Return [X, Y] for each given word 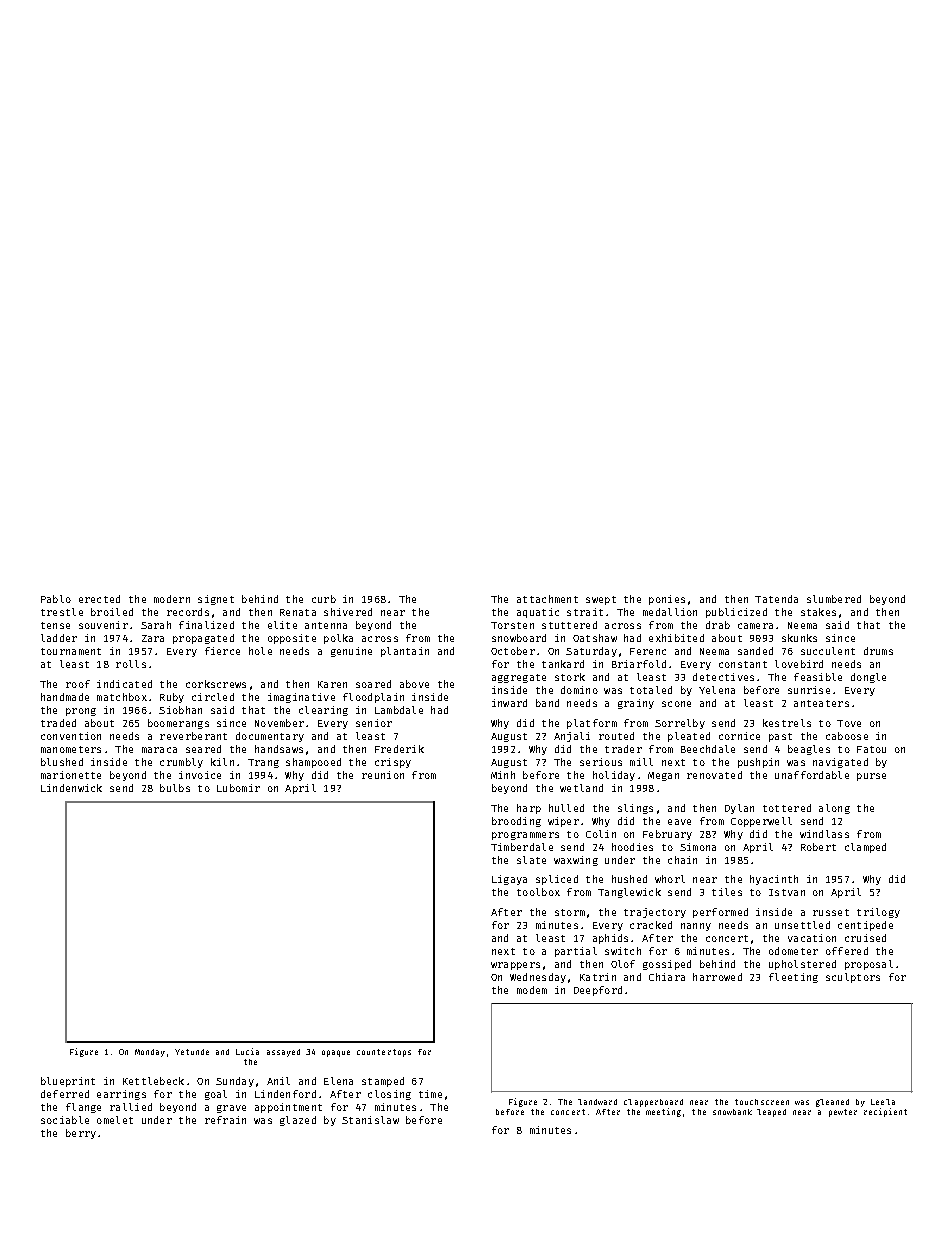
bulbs [175, 788]
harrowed [717, 977]
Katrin [598, 977]
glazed [298, 1121]
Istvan [787, 892]
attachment [547, 599]
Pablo [56, 599]
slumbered [834, 599]
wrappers [515, 966]
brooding [516, 822]
